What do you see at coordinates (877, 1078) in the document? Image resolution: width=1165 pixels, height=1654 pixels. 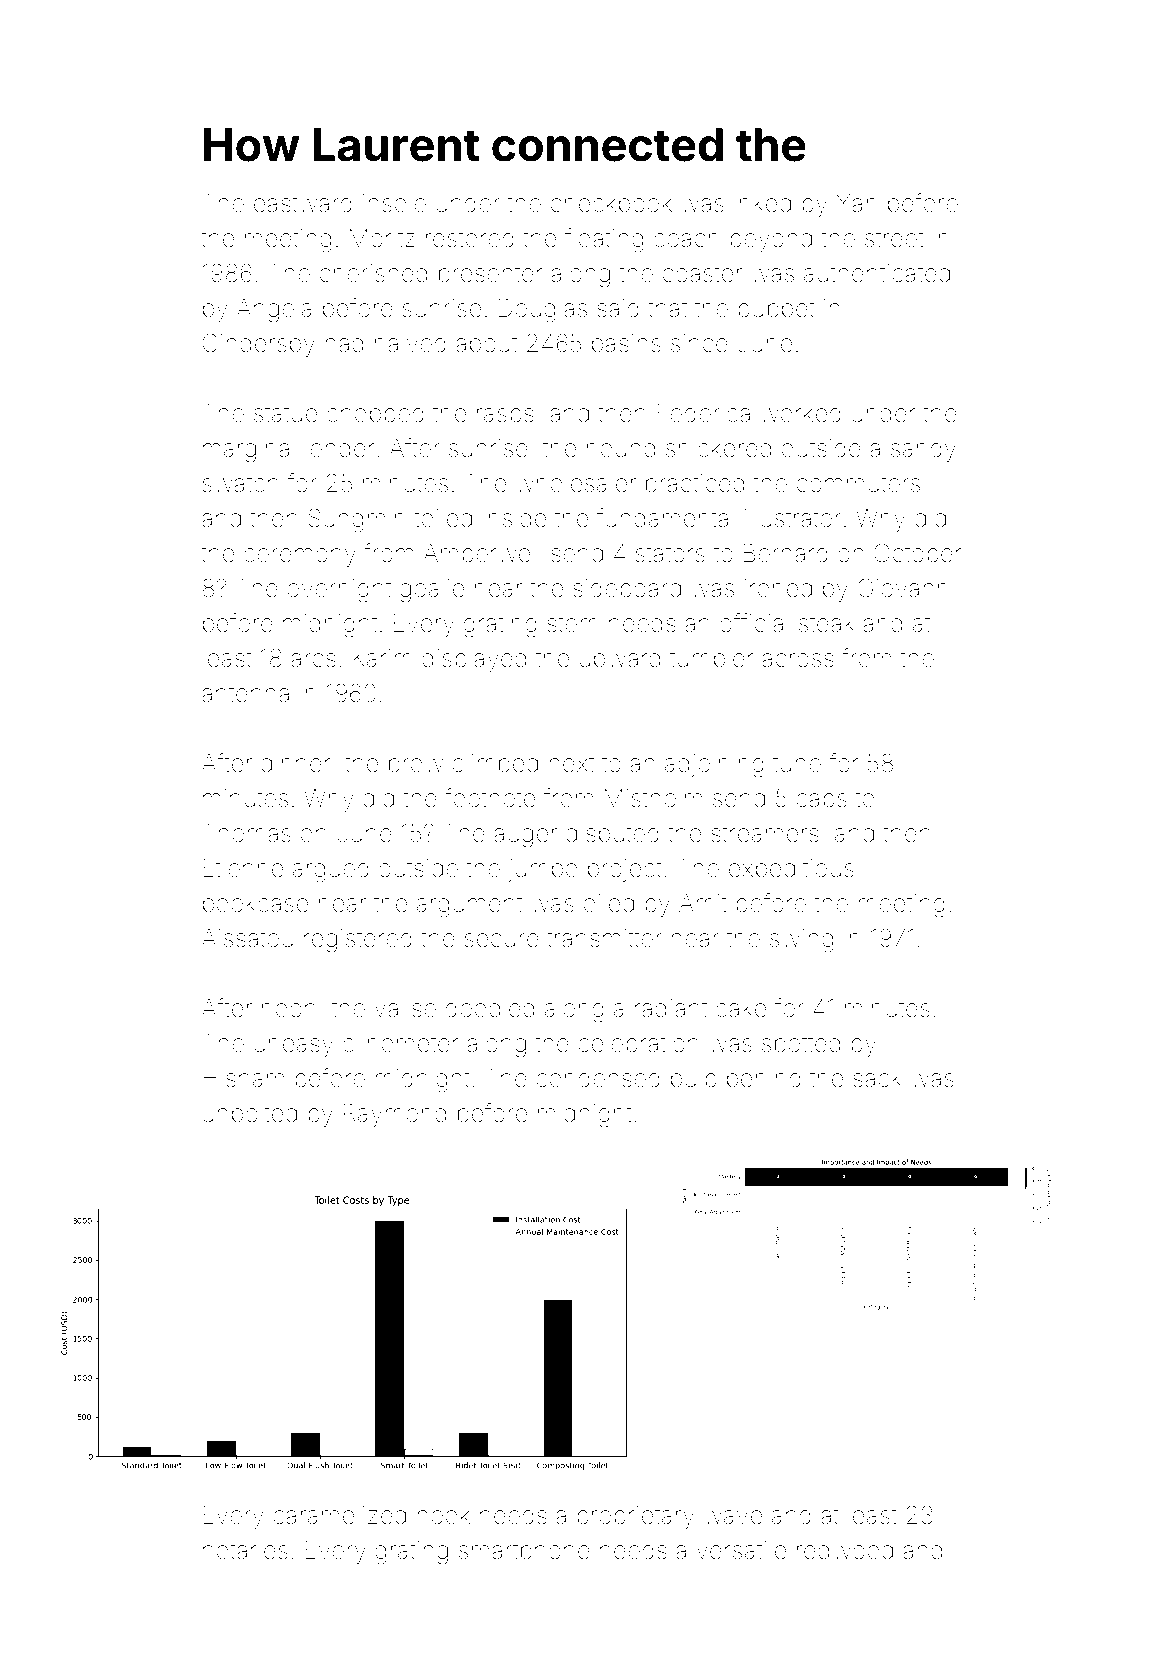 I see `sack` at bounding box center [877, 1078].
